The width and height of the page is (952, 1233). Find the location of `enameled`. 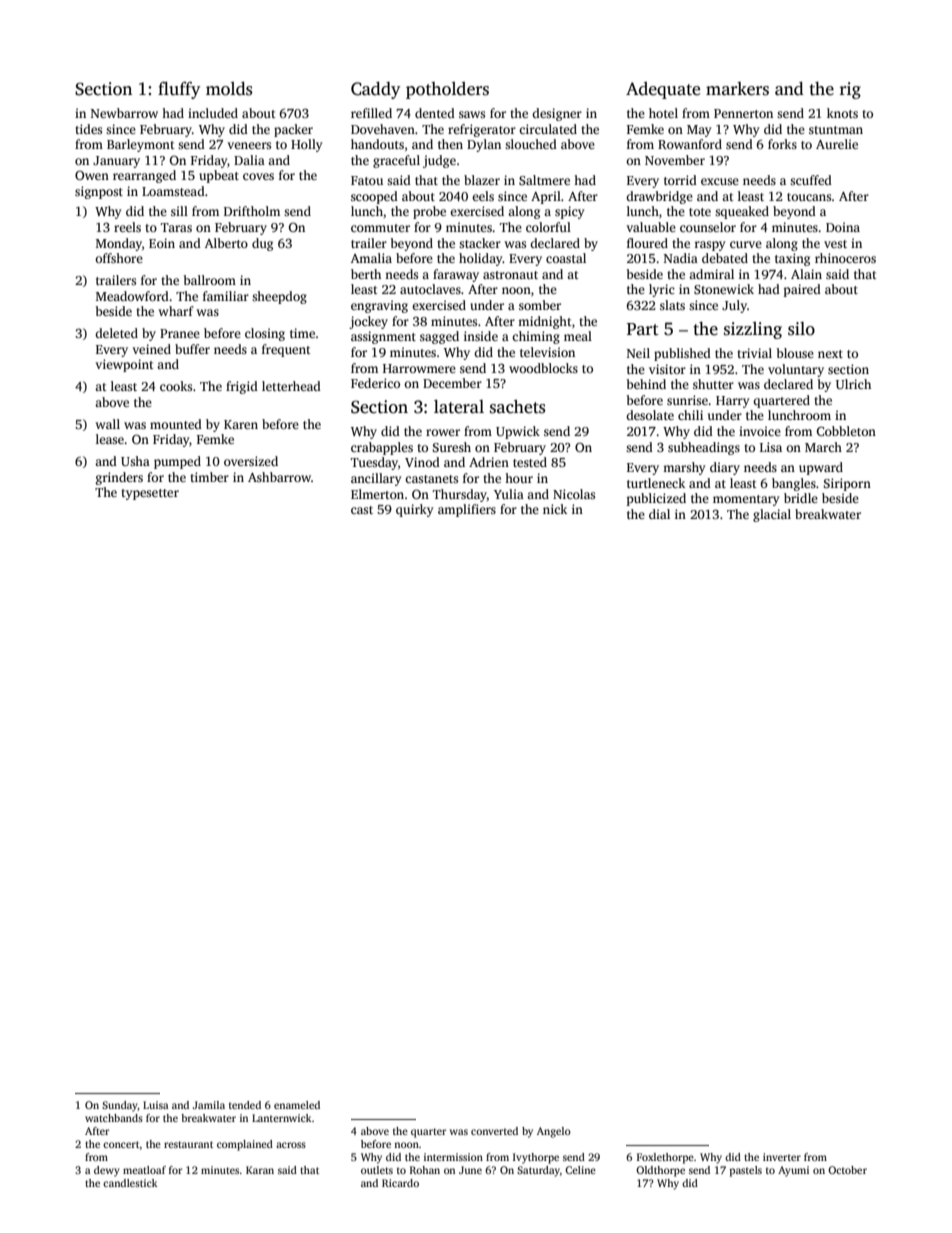

enameled is located at coordinates (297, 1105).
